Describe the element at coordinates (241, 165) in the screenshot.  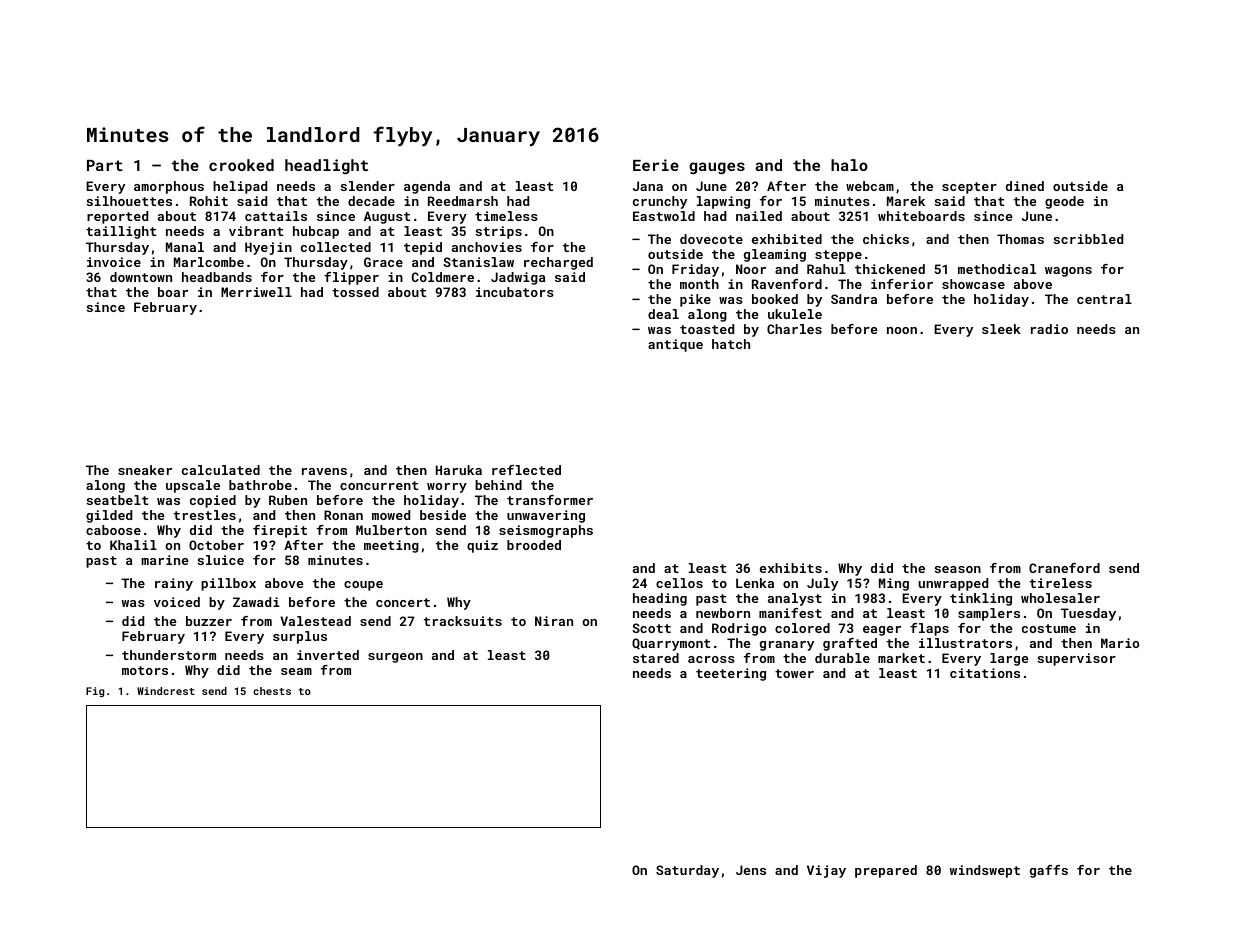
I see `crooked` at that location.
